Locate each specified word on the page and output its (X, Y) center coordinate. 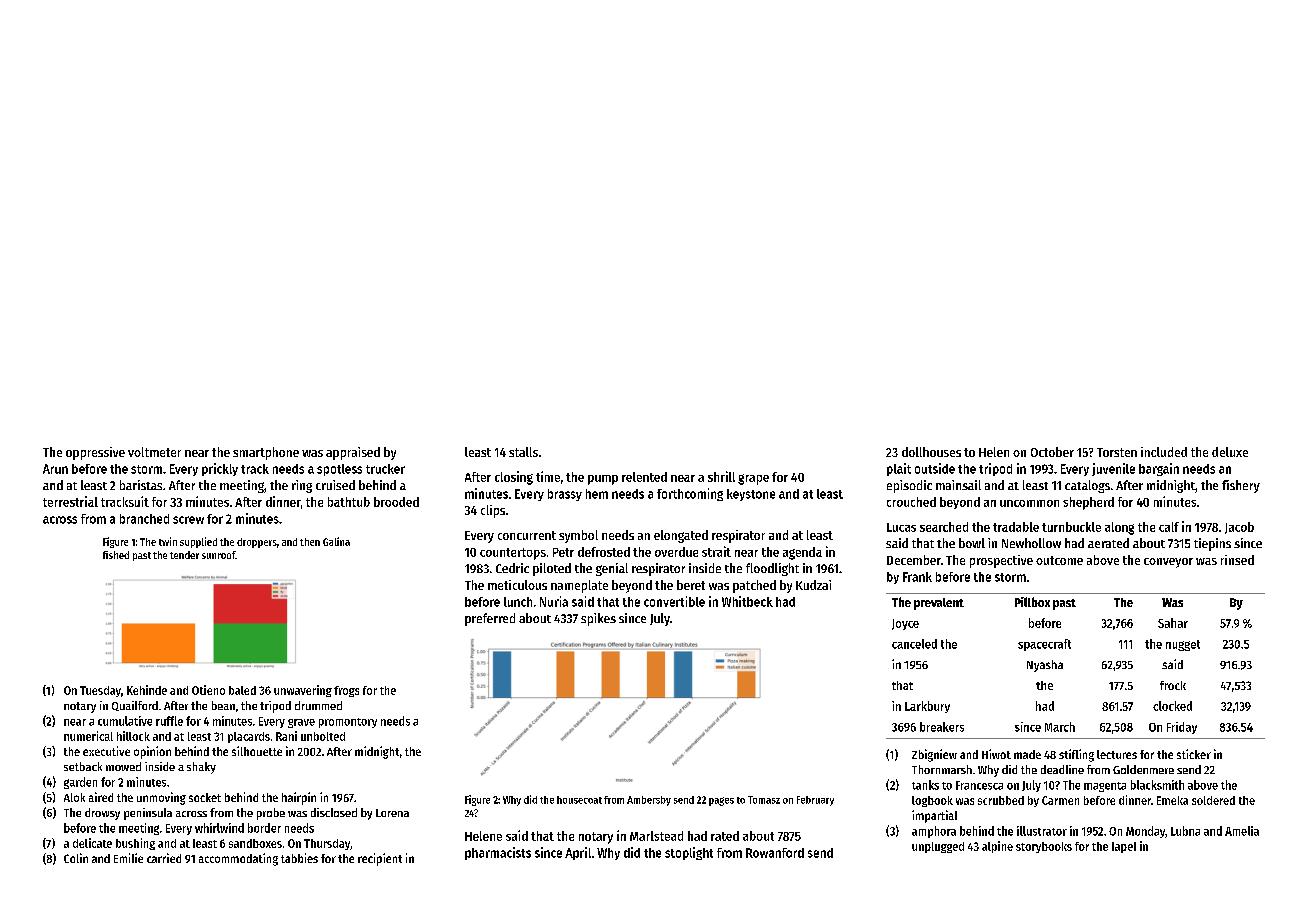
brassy (565, 495)
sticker (1194, 754)
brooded (396, 502)
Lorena (392, 813)
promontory (348, 723)
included (1164, 452)
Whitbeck (747, 601)
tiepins (1212, 544)
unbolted (323, 736)
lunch (518, 602)
